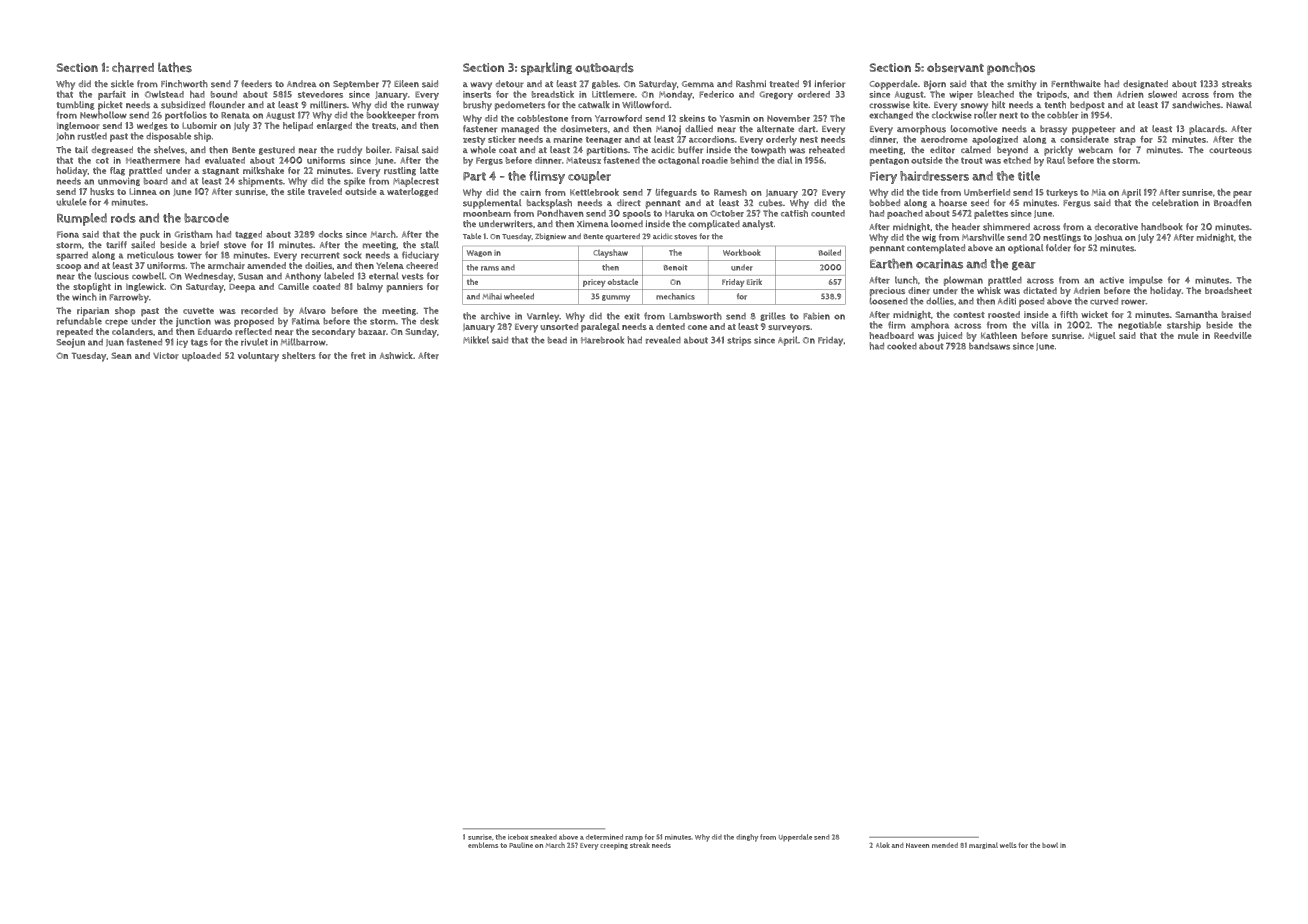 The width and height of the screenshot is (1308, 924). What do you see at coordinates (396, 355) in the screenshot?
I see `Ashwick` at bounding box center [396, 355].
